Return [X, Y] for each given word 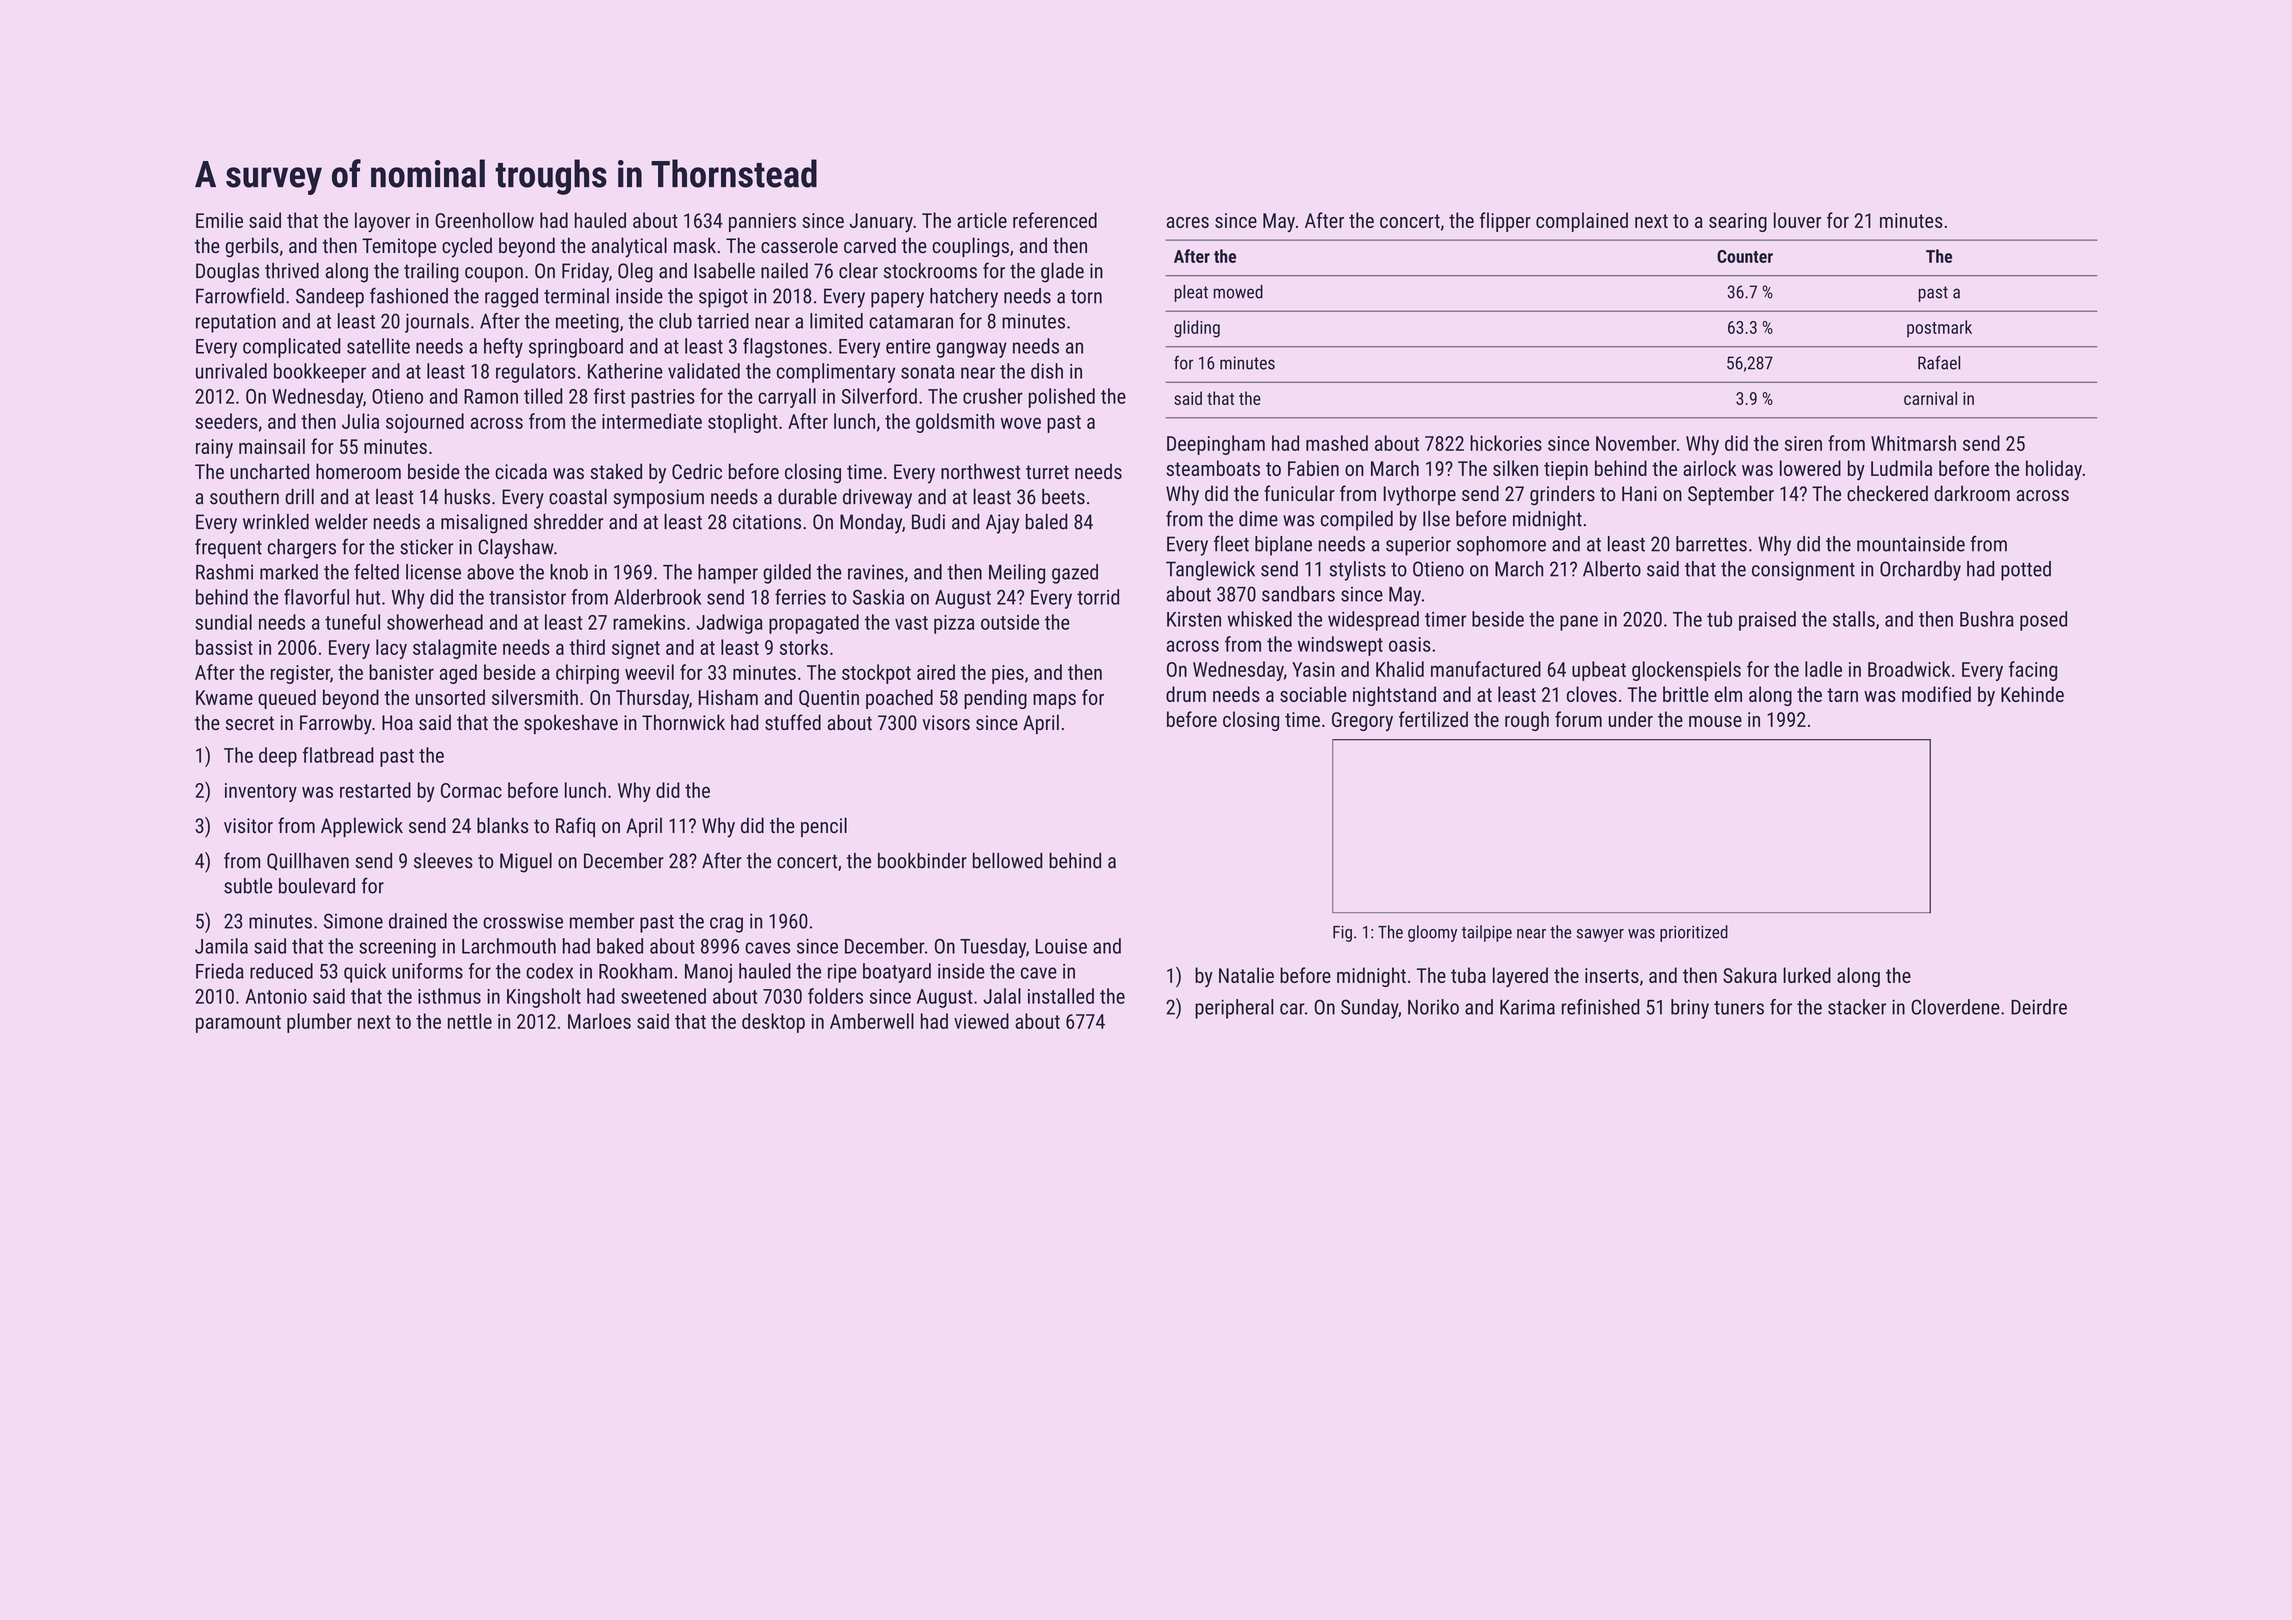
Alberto [1612, 569]
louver [1797, 220]
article [982, 220]
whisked [1260, 619]
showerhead [435, 622]
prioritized [1694, 933]
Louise [1061, 946]
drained [418, 921]
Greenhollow [484, 220]
